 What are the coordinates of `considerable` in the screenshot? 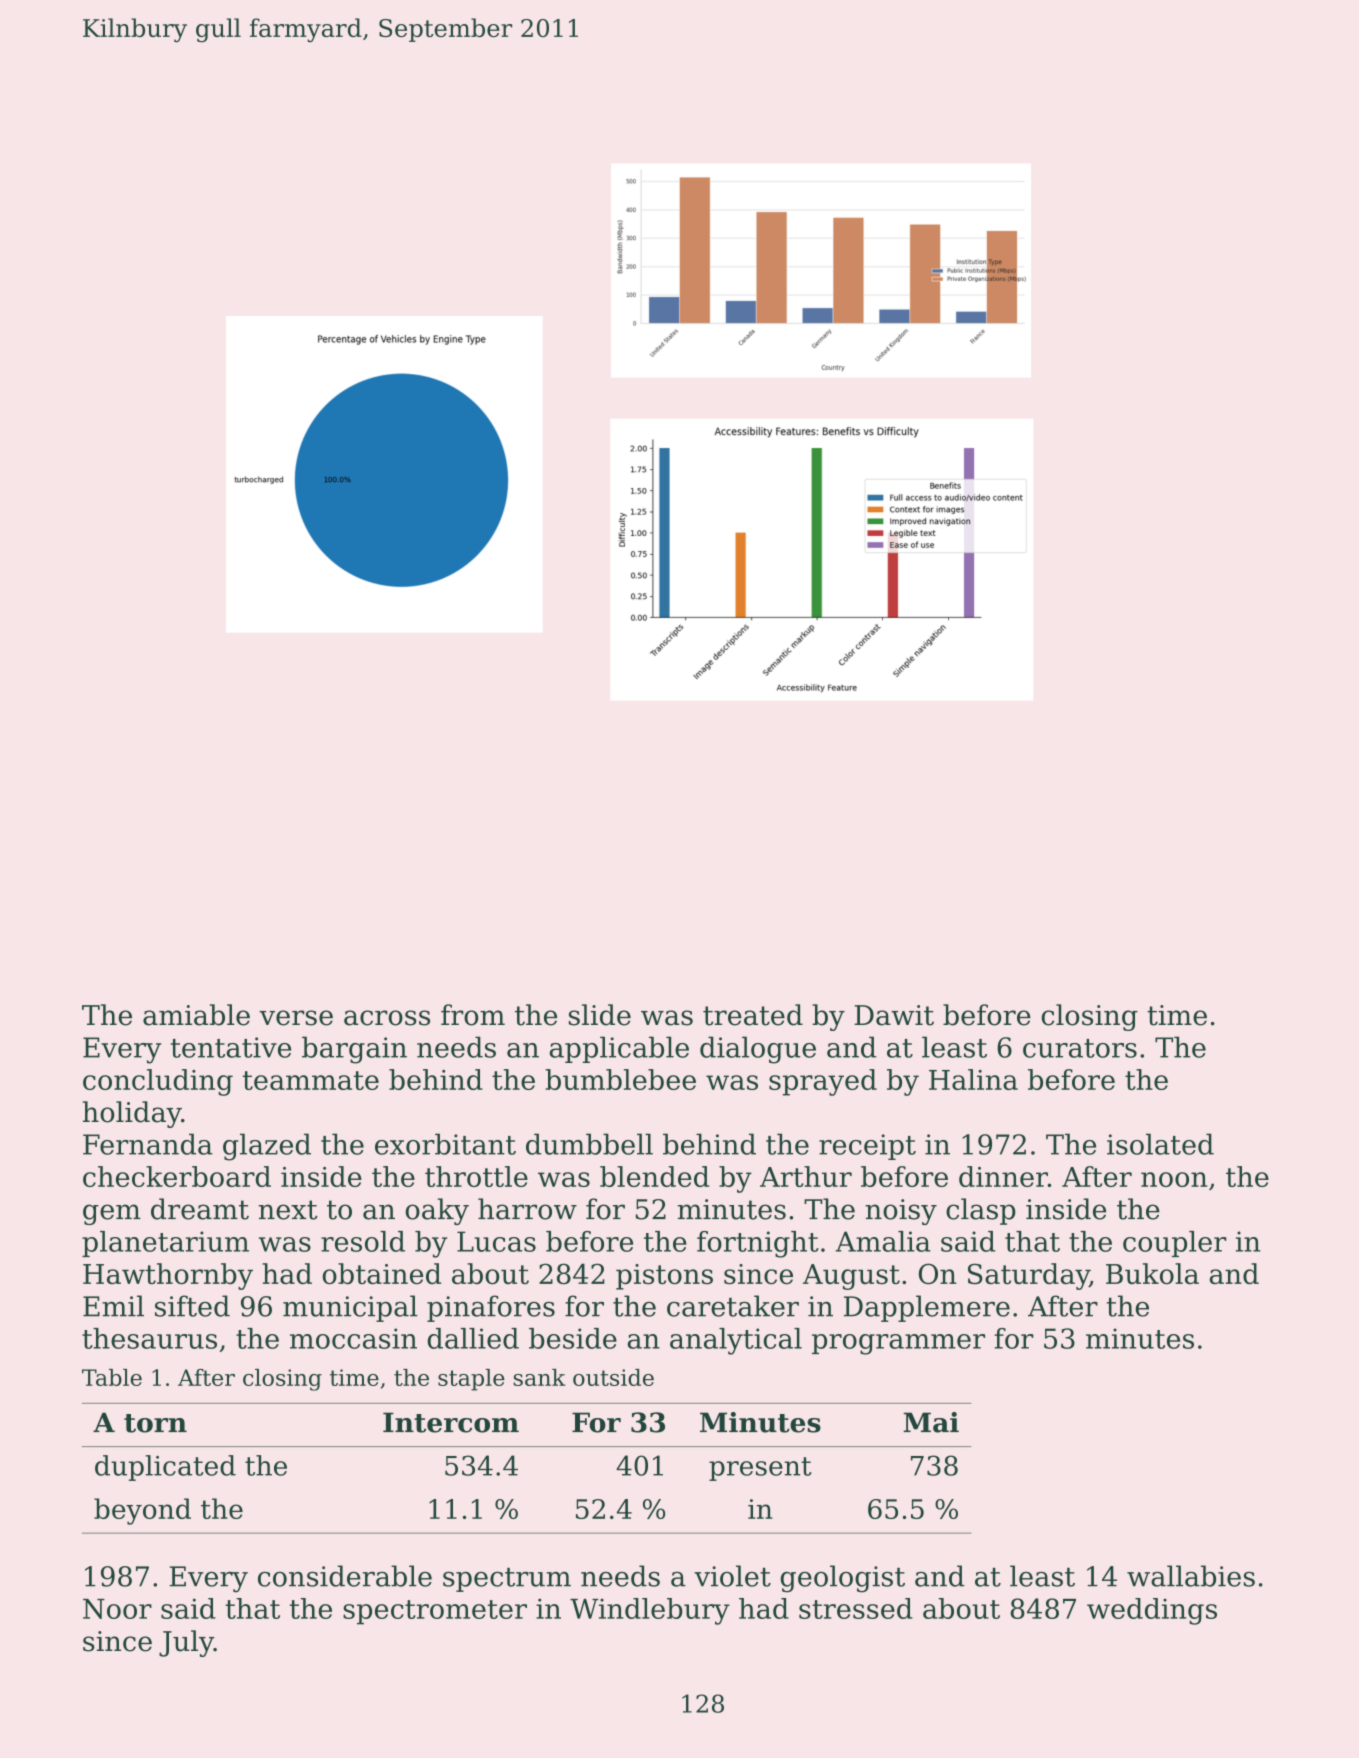 It's located at (345, 1576).
